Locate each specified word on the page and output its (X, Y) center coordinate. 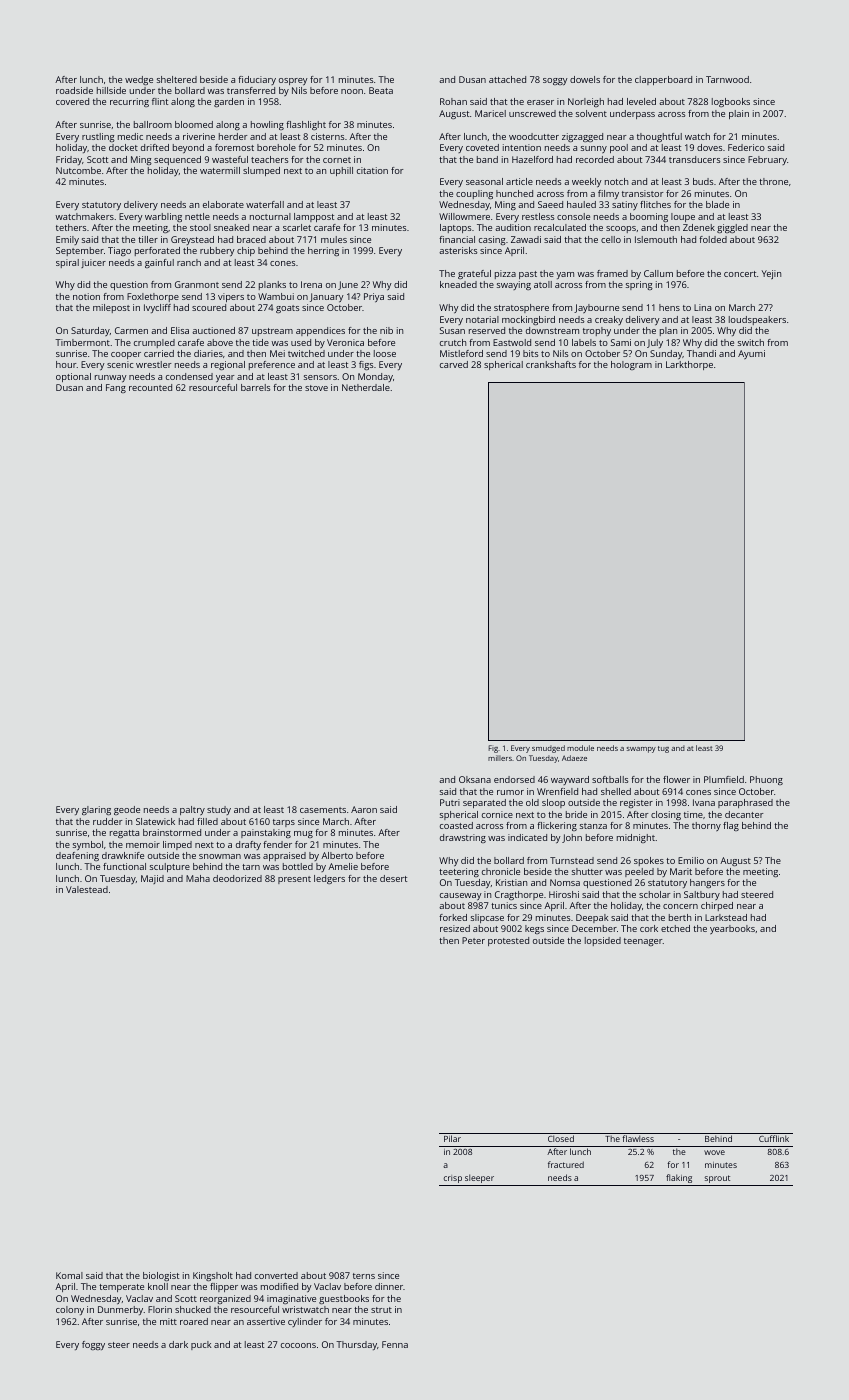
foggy (93, 1345)
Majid (152, 879)
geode (127, 810)
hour (66, 364)
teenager (643, 942)
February (767, 160)
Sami (621, 342)
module (580, 748)
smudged (548, 749)
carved (454, 364)
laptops (455, 228)
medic (130, 136)
